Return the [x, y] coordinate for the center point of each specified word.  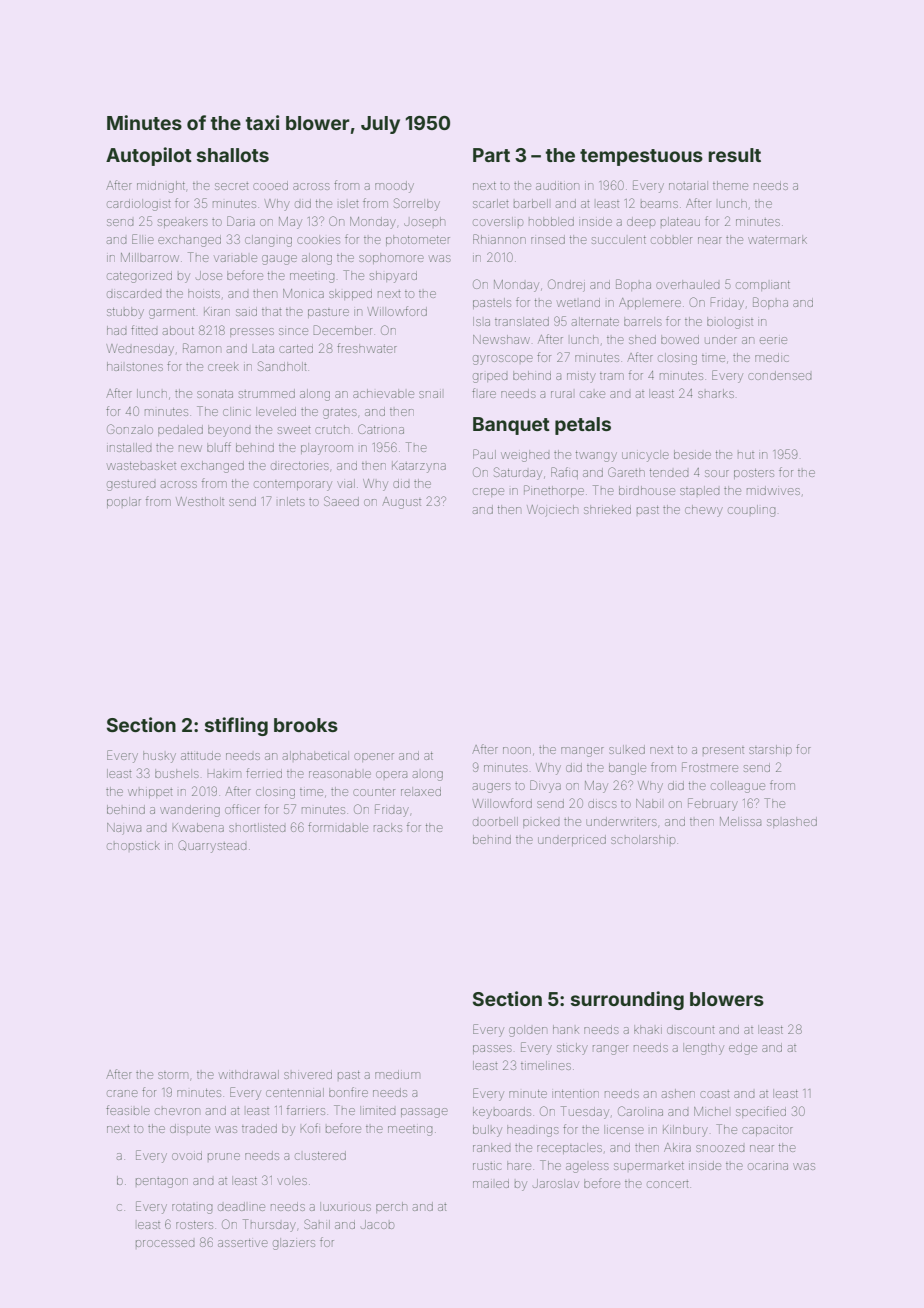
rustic [487, 1166]
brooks [306, 725]
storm [173, 1075]
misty [581, 378]
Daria [241, 221]
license [624, 1129]
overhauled [687, 284]
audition [557, 186]
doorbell [495, 821]
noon [517, 750]
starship [770, 750]
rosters [194, 1225]
